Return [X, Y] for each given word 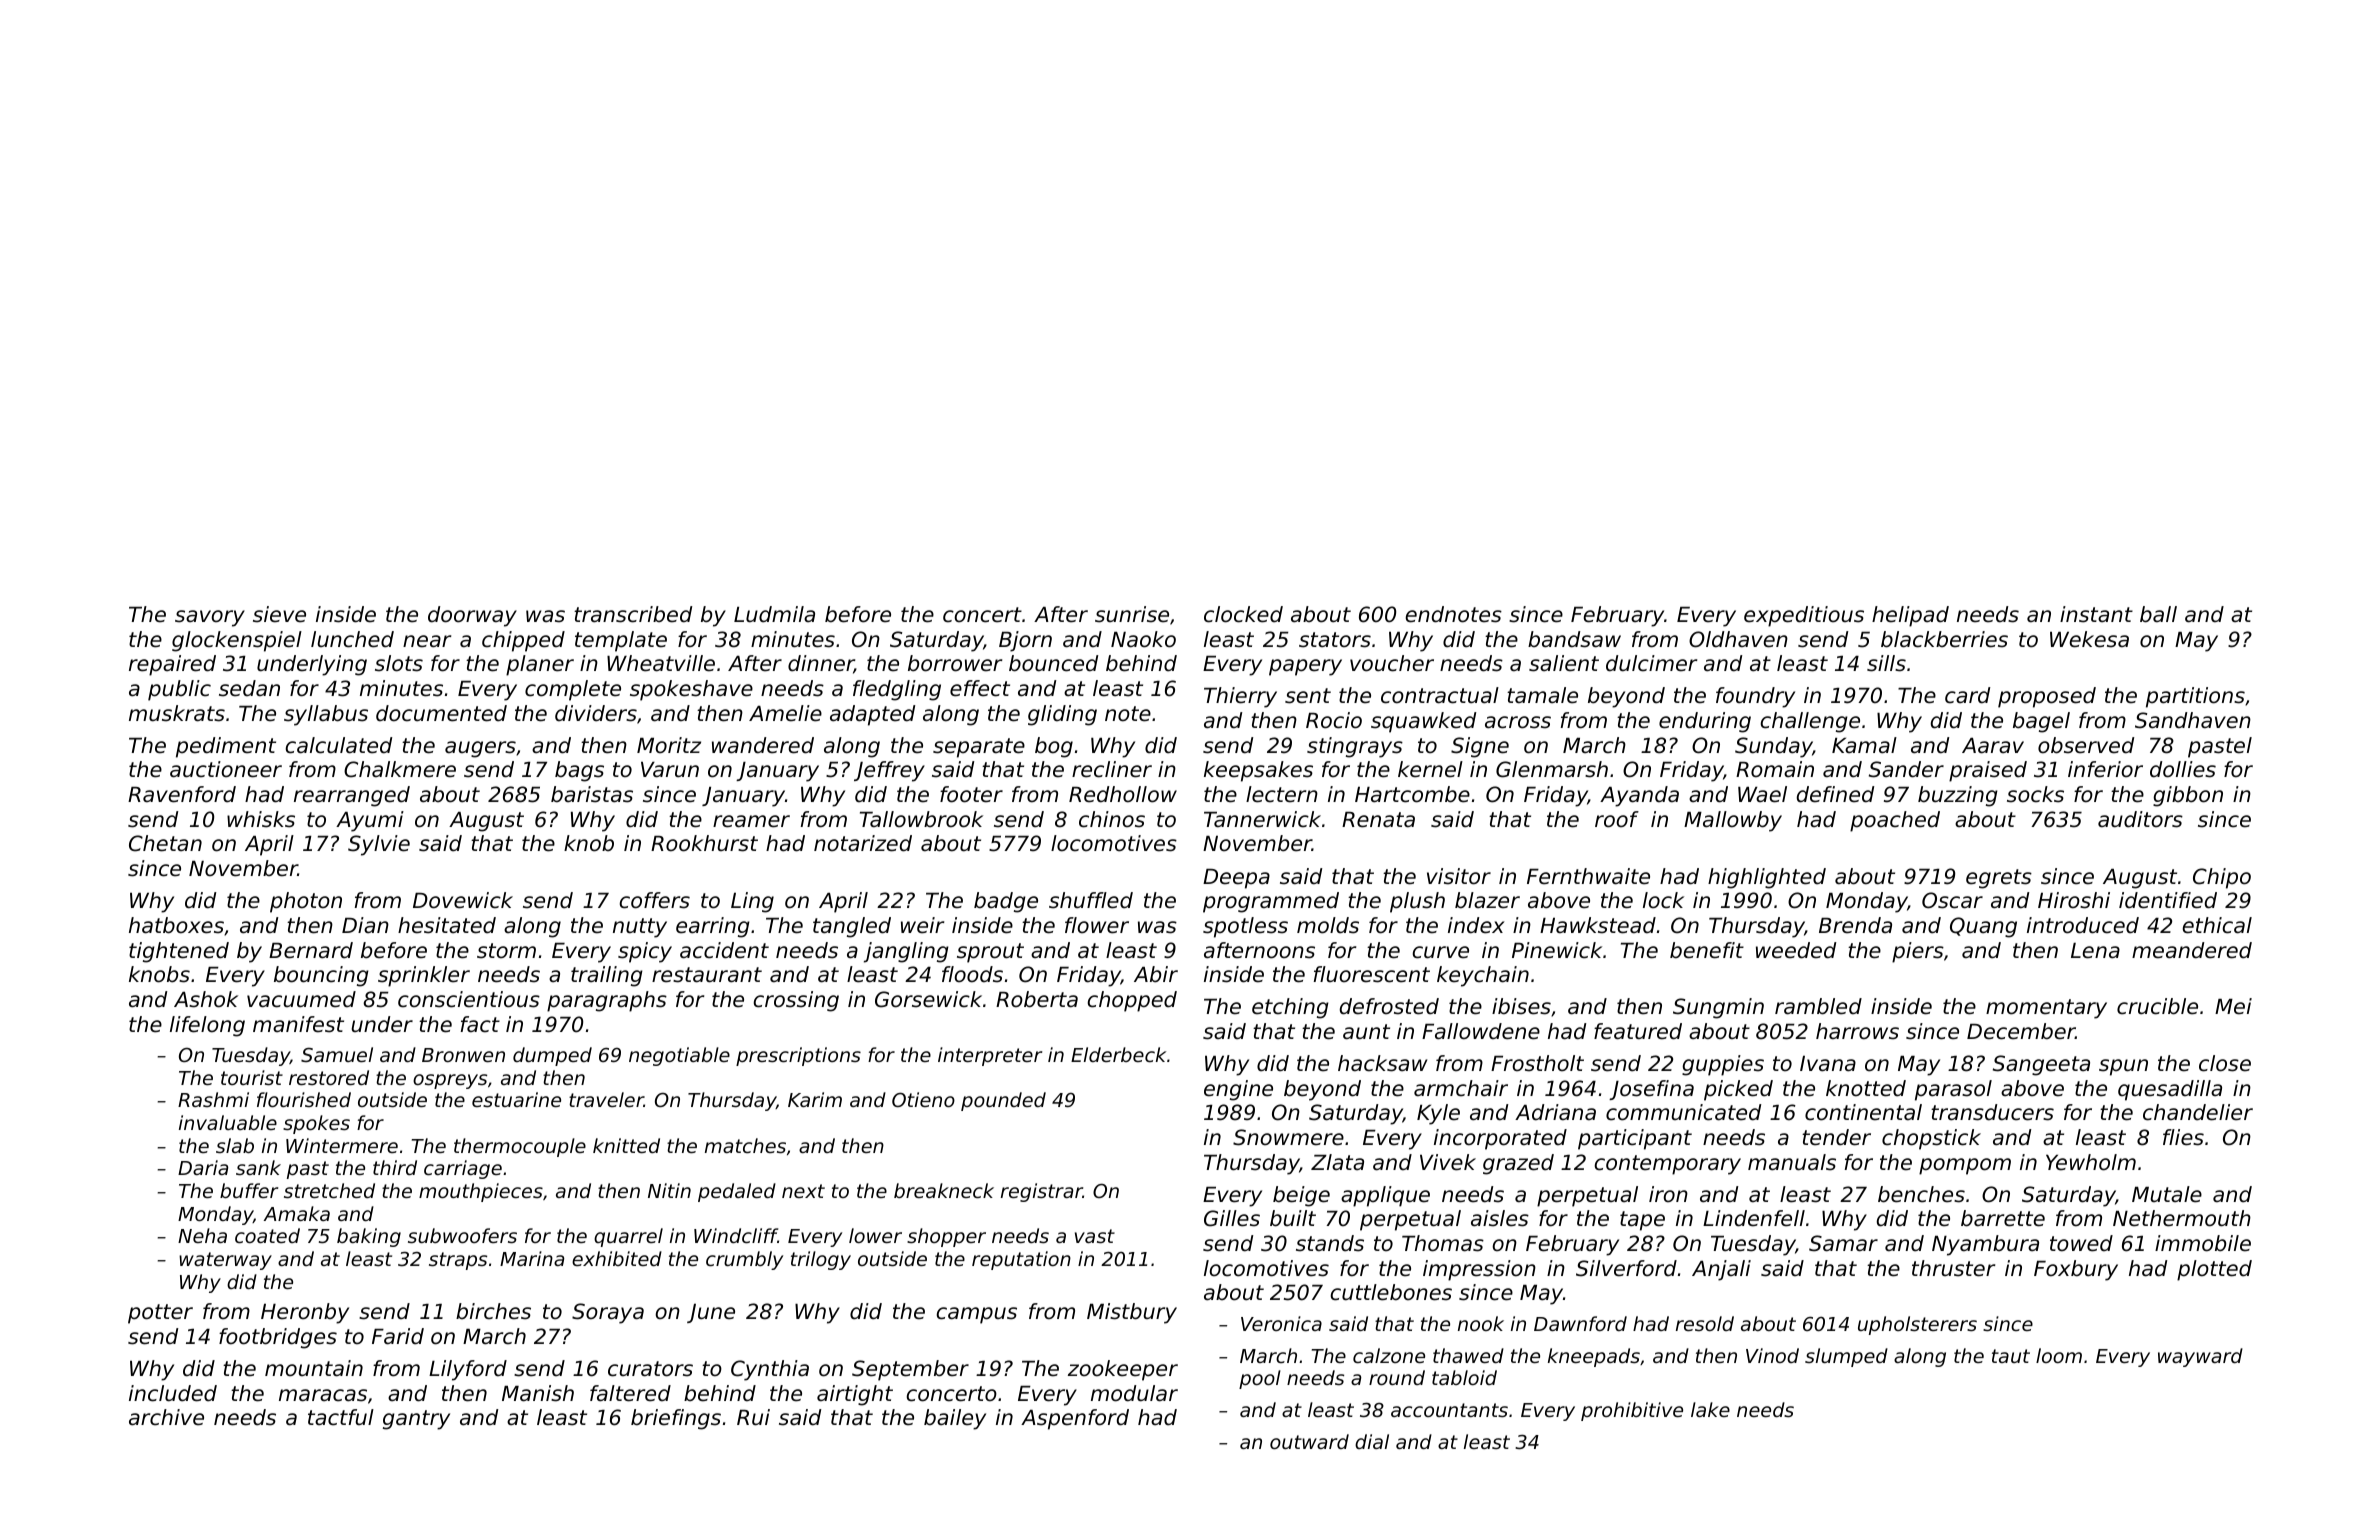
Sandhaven [2193, 720]
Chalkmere [400, 769]
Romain [1775, 769]
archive [166, 1417]
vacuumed [301, 999]
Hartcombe [1412, 794]
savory [210, 618]
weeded [1796, 950]
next [803, 1191]
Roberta [1037, 999]
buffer [249, 1190]
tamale [1542, 695]
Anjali [1721, 1270]
